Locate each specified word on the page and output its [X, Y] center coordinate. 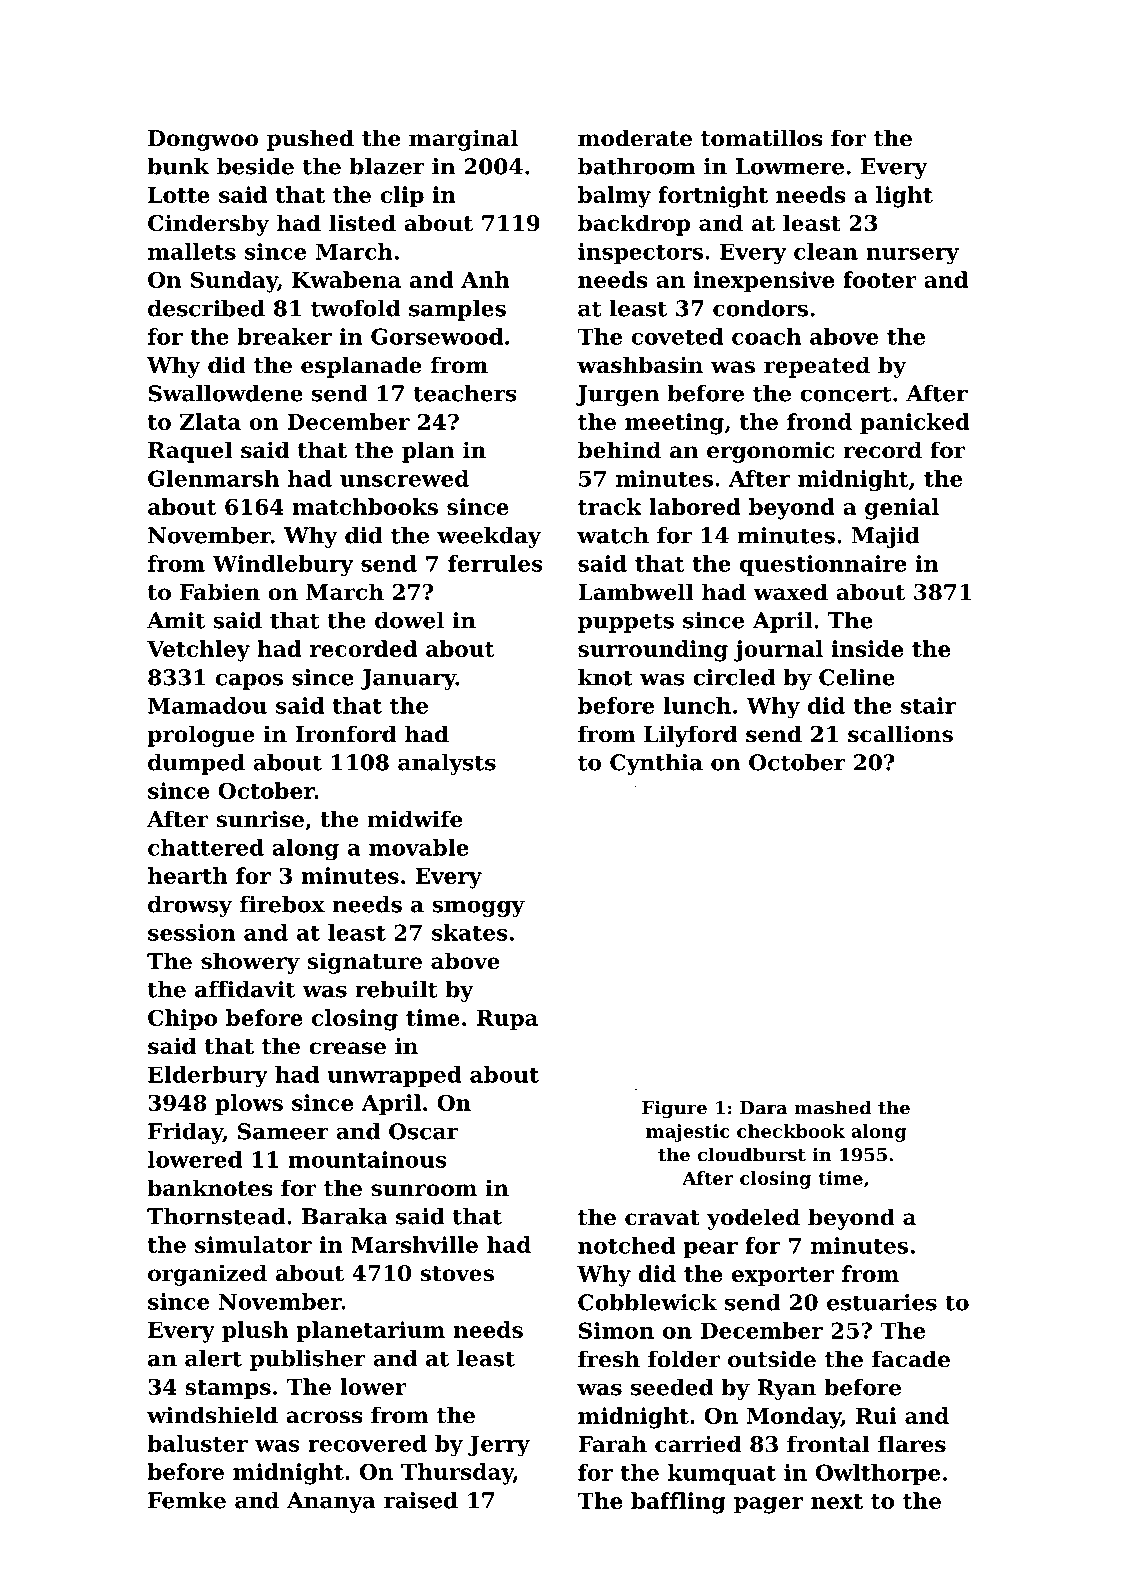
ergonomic [770, 452]
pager [768, 1505]
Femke [187, 1500]
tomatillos [762, 138]
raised [421, 1500]
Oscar [423, 1131]
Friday [185, 1133]
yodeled [753, 1219]
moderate [635, 138]
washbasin [640, 365]
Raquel [190, 452]
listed [362, 223]
